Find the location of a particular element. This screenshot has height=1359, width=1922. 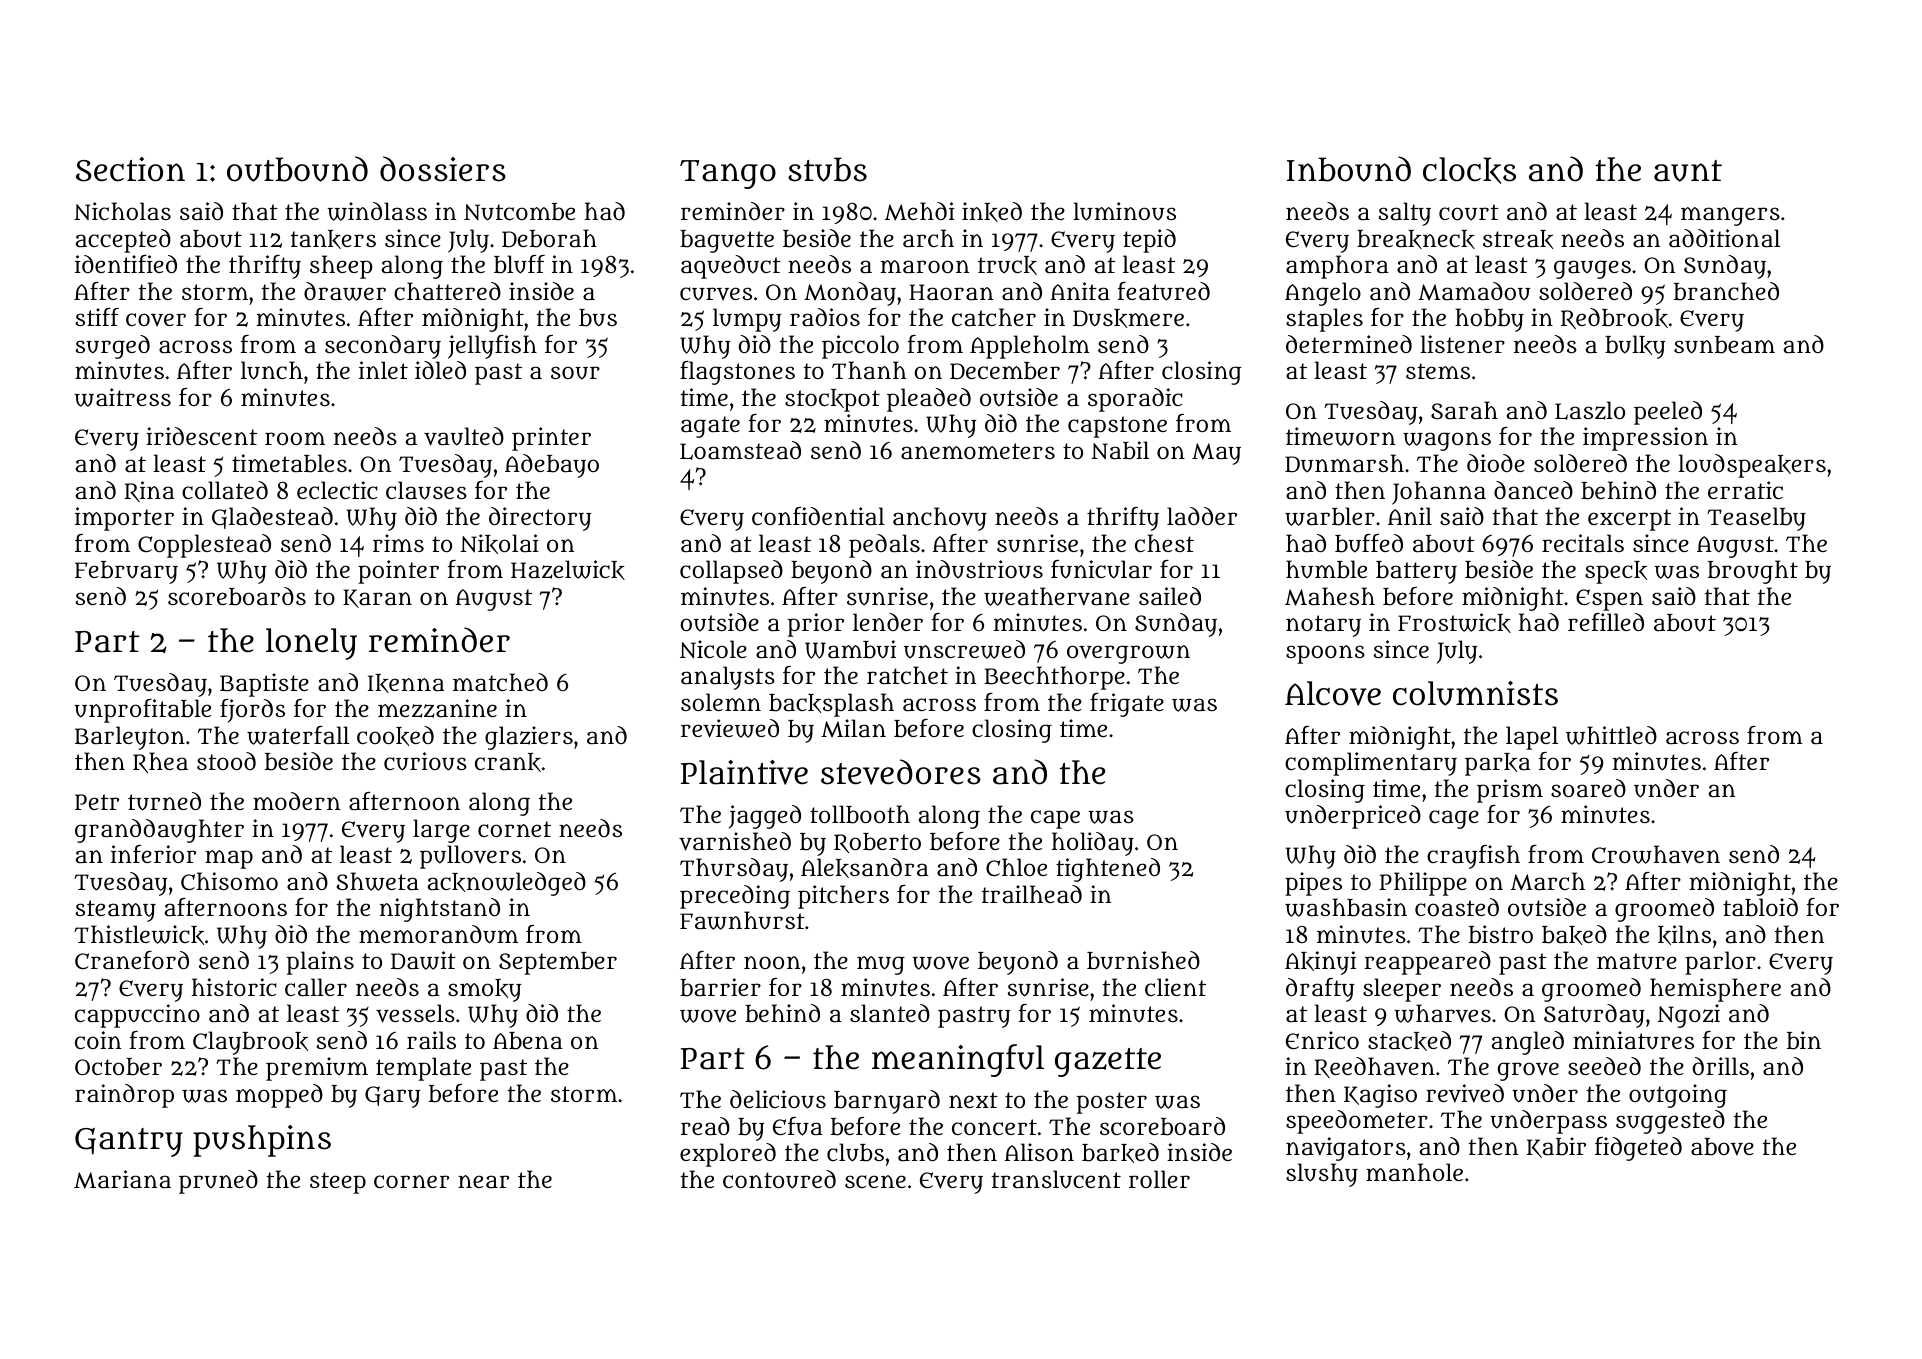

luminous is located at coordinates (1124, 211).
